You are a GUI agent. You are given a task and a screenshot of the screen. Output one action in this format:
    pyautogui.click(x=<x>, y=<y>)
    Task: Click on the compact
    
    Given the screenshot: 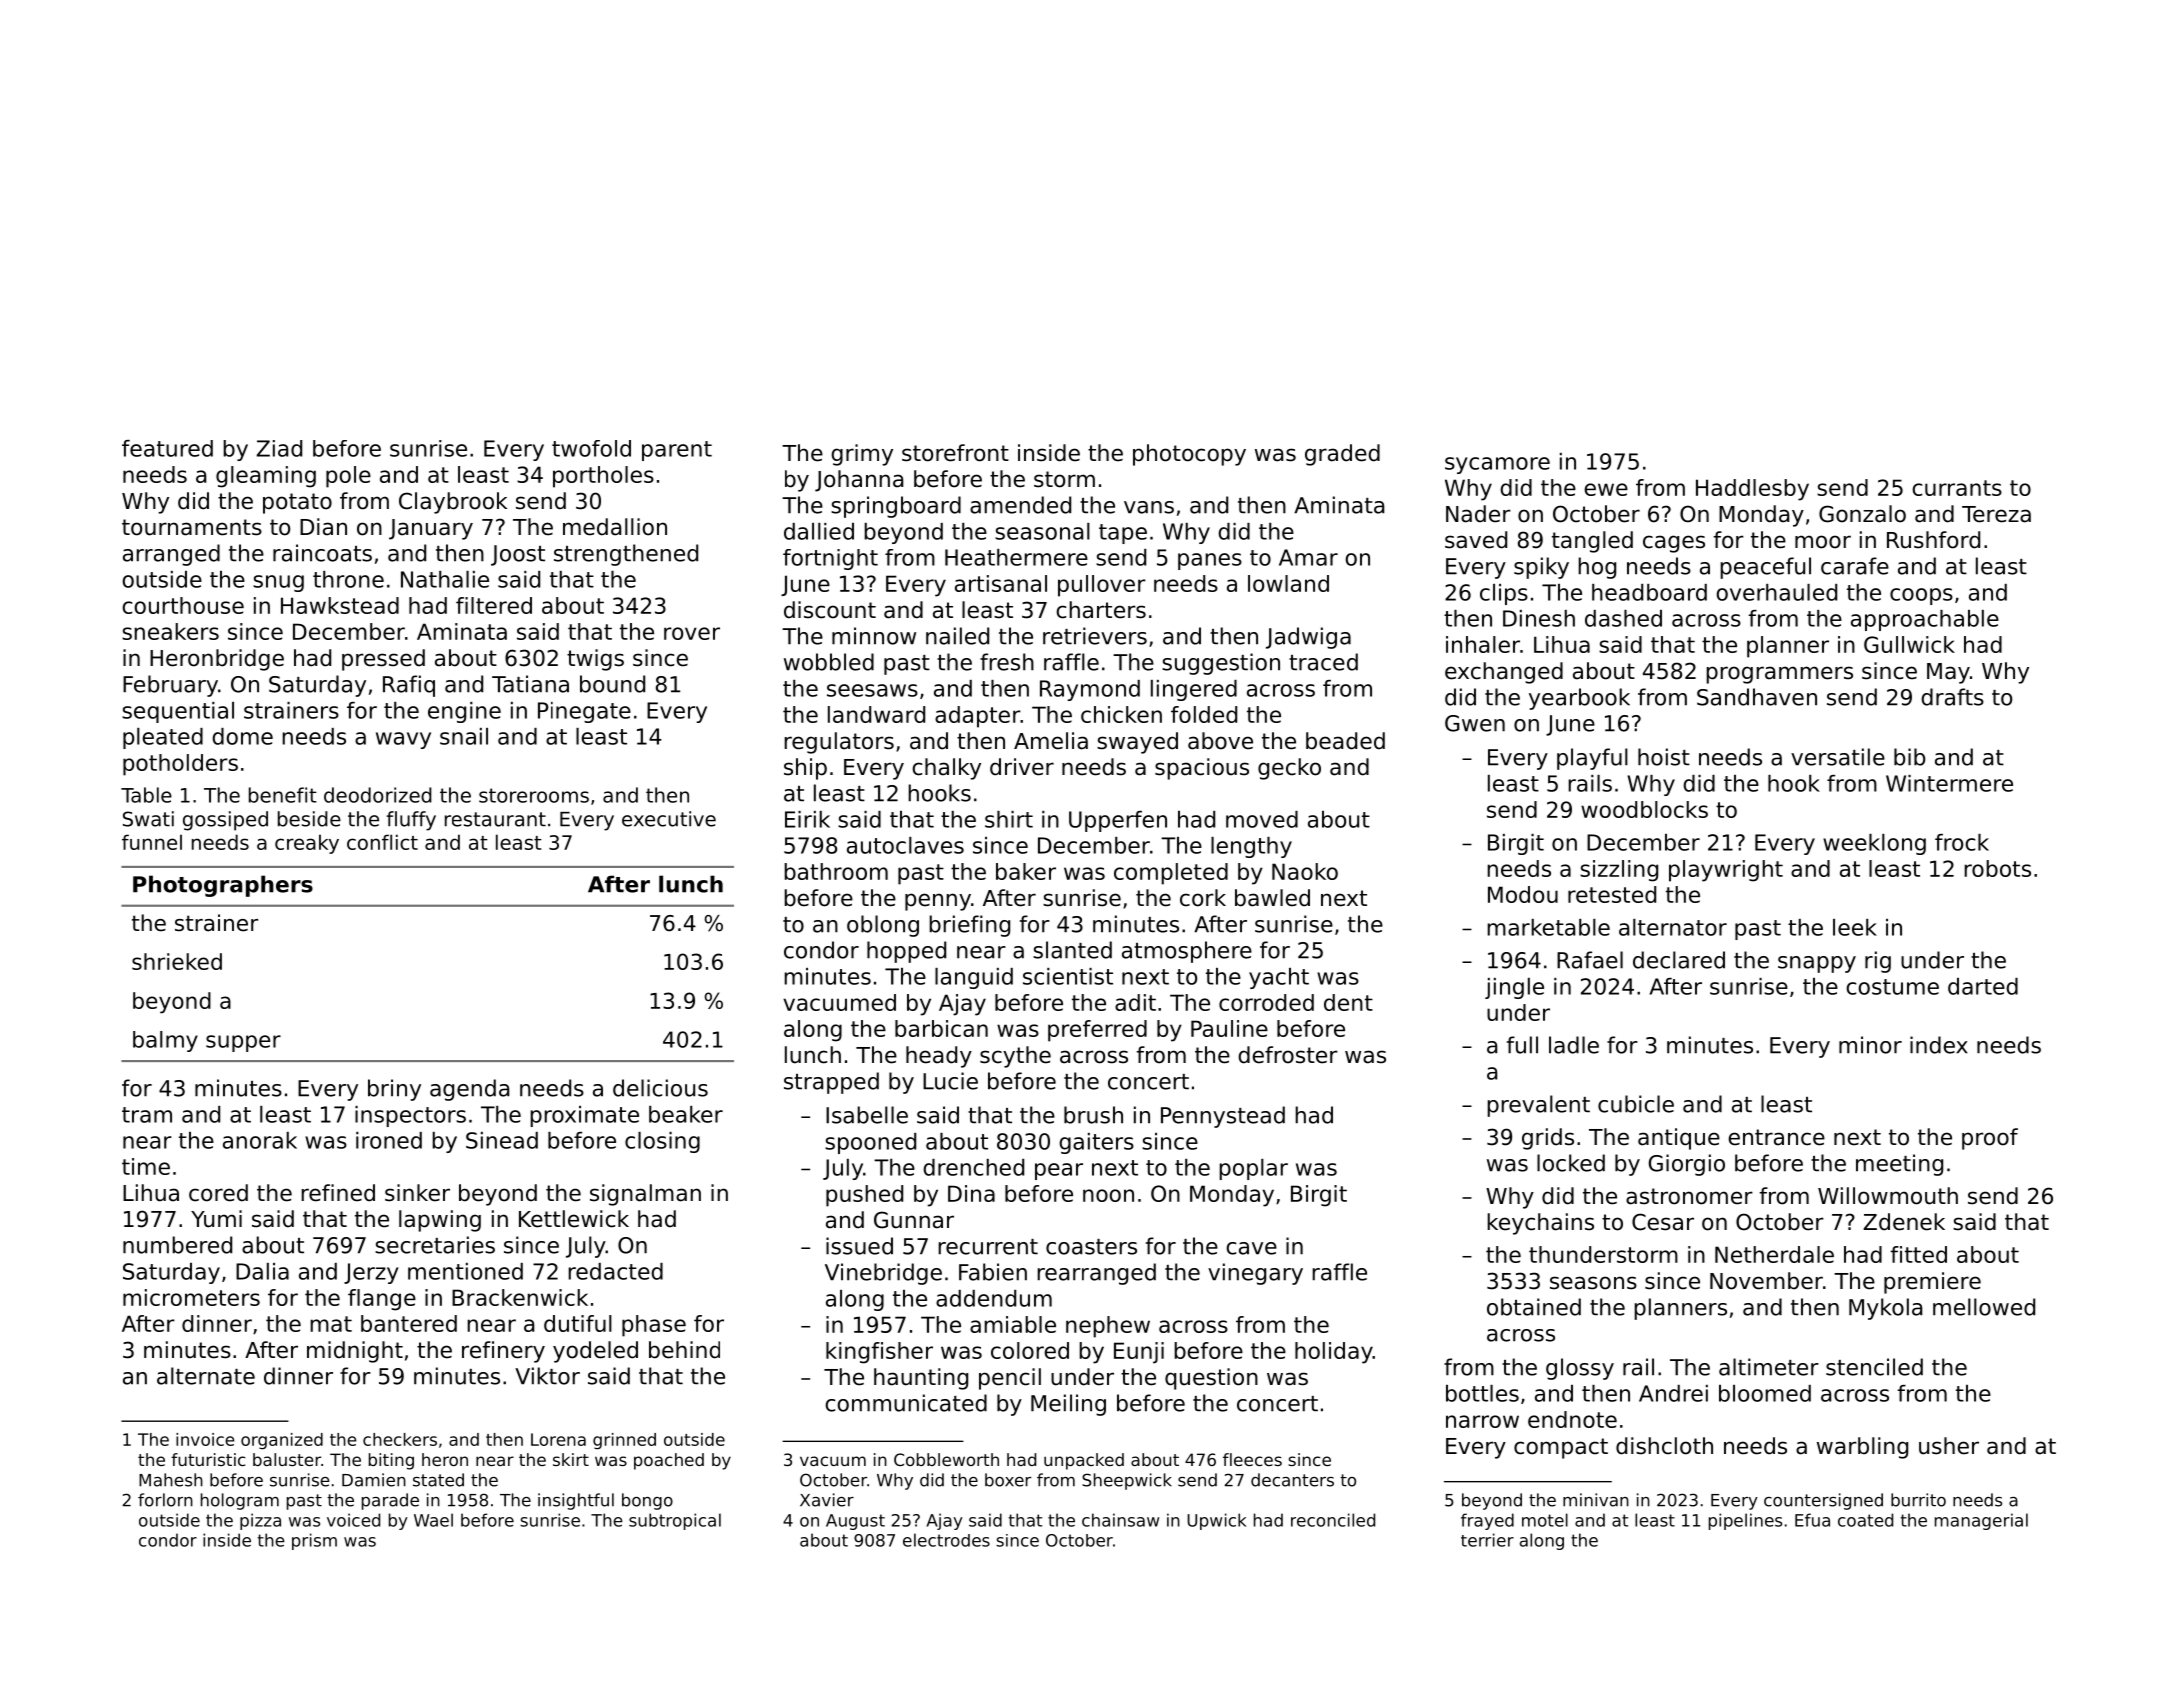 What is the action you would take?
    pyautogui.click(x=1561, y=1448)
